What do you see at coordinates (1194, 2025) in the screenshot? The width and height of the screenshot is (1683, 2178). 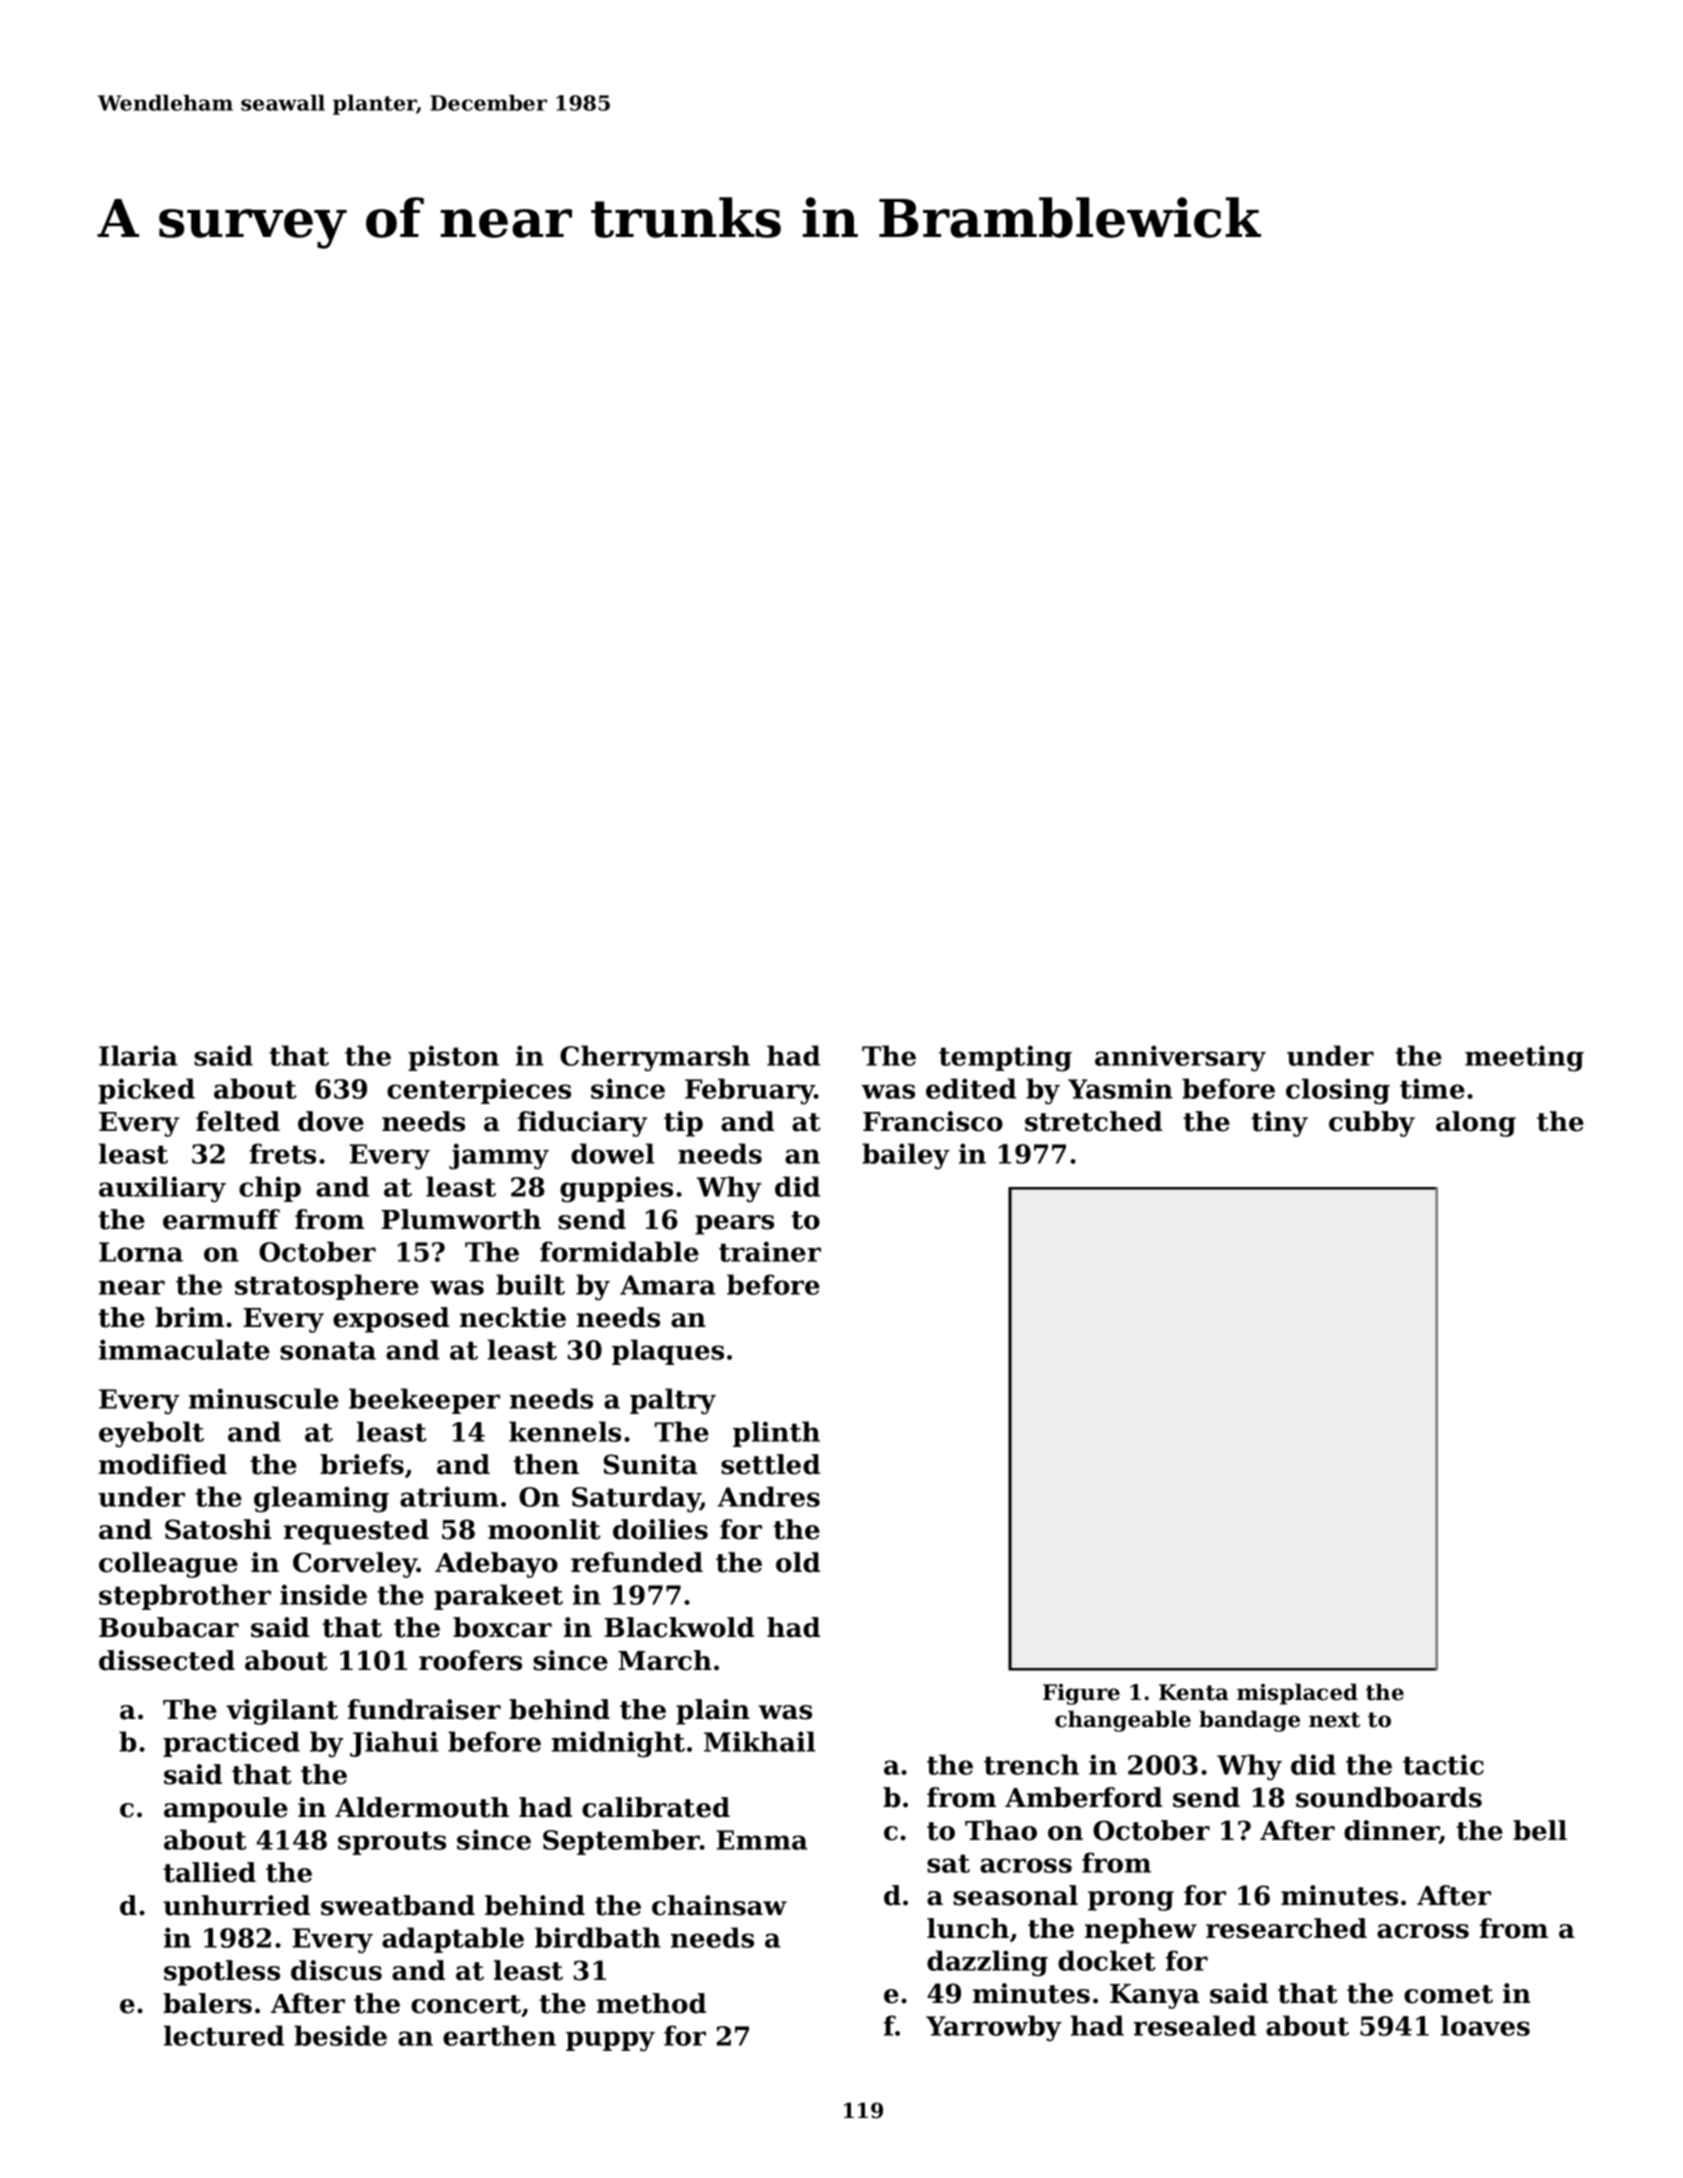 I see `resealed` at bounding box center [1194, 2025].
